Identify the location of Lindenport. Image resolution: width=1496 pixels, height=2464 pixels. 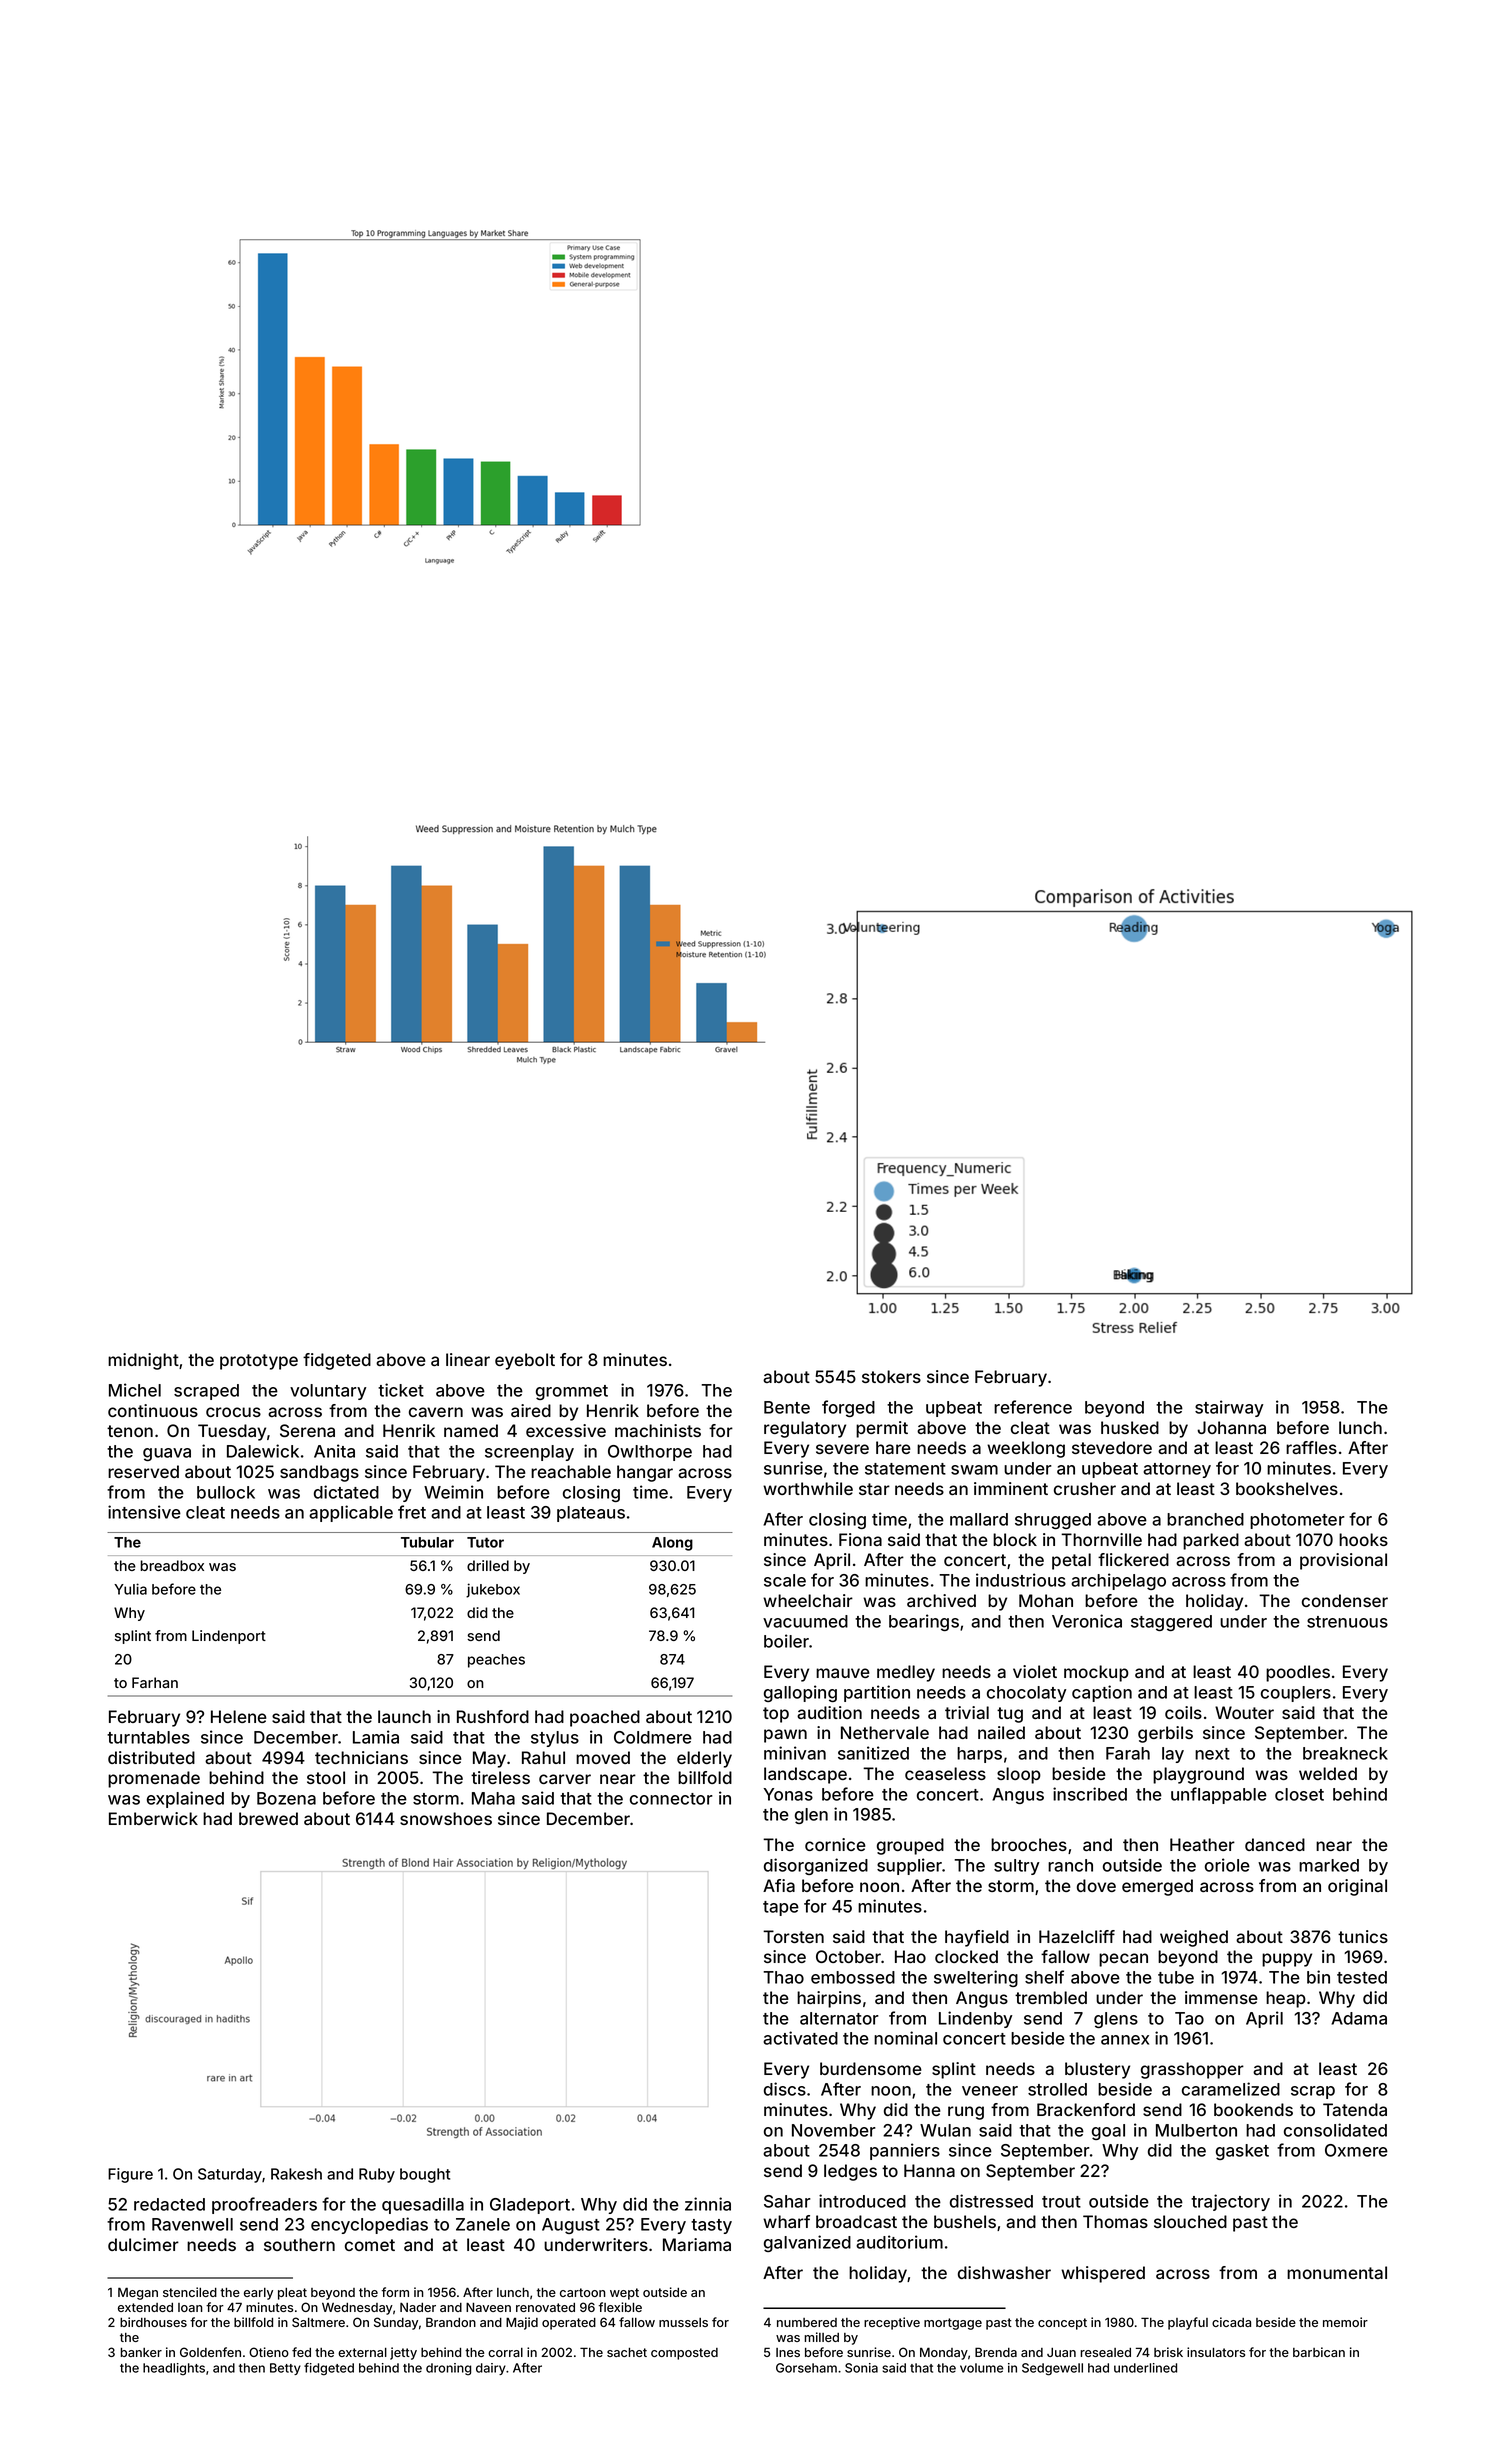
(229, 1637).
